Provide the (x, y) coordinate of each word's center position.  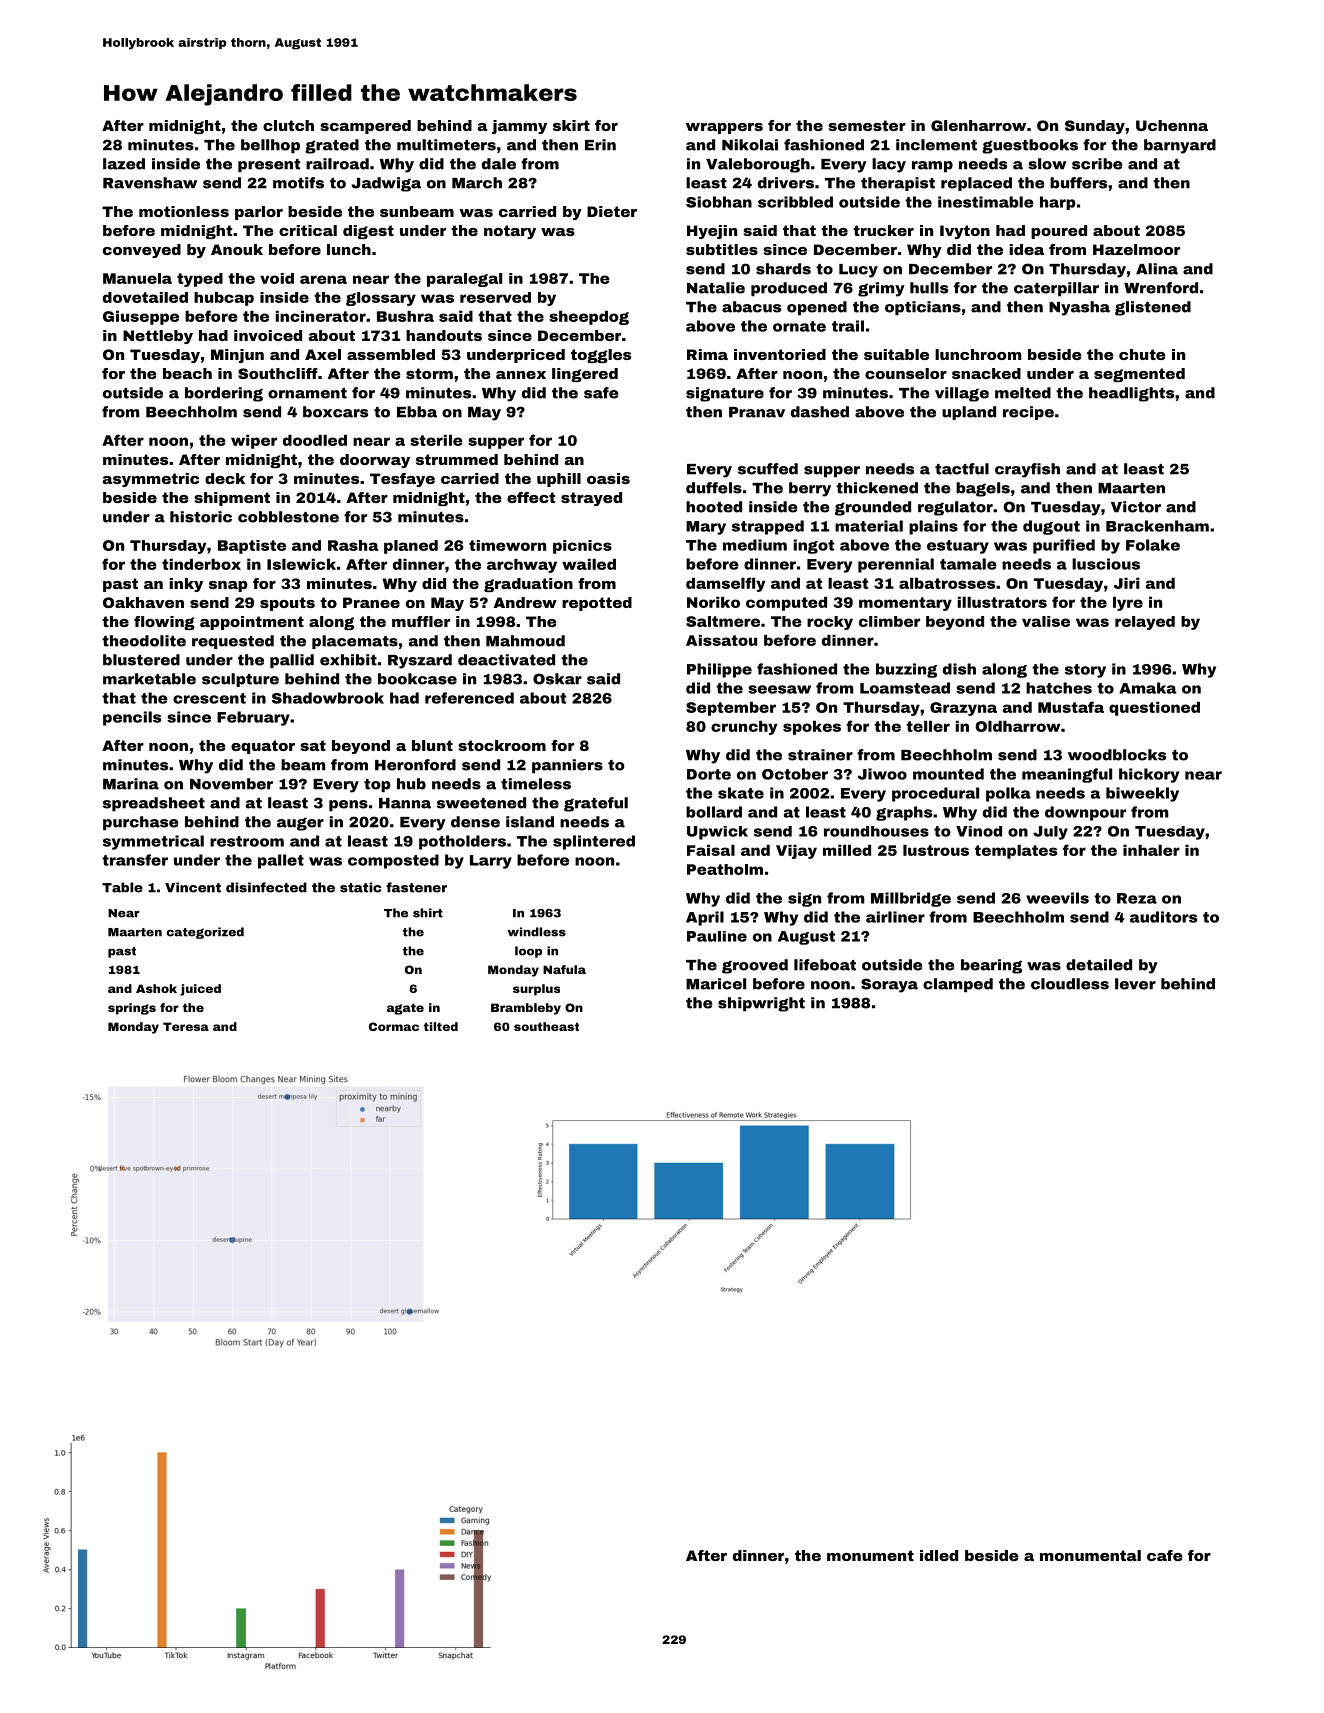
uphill (559, 480)
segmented (1139, 375)
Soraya (889, 985)
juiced (200, 990)
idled (939, 1555)
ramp (932, 166)
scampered (365, 127)
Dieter (612, 211)
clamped (958, 985)
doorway (375, 461)
